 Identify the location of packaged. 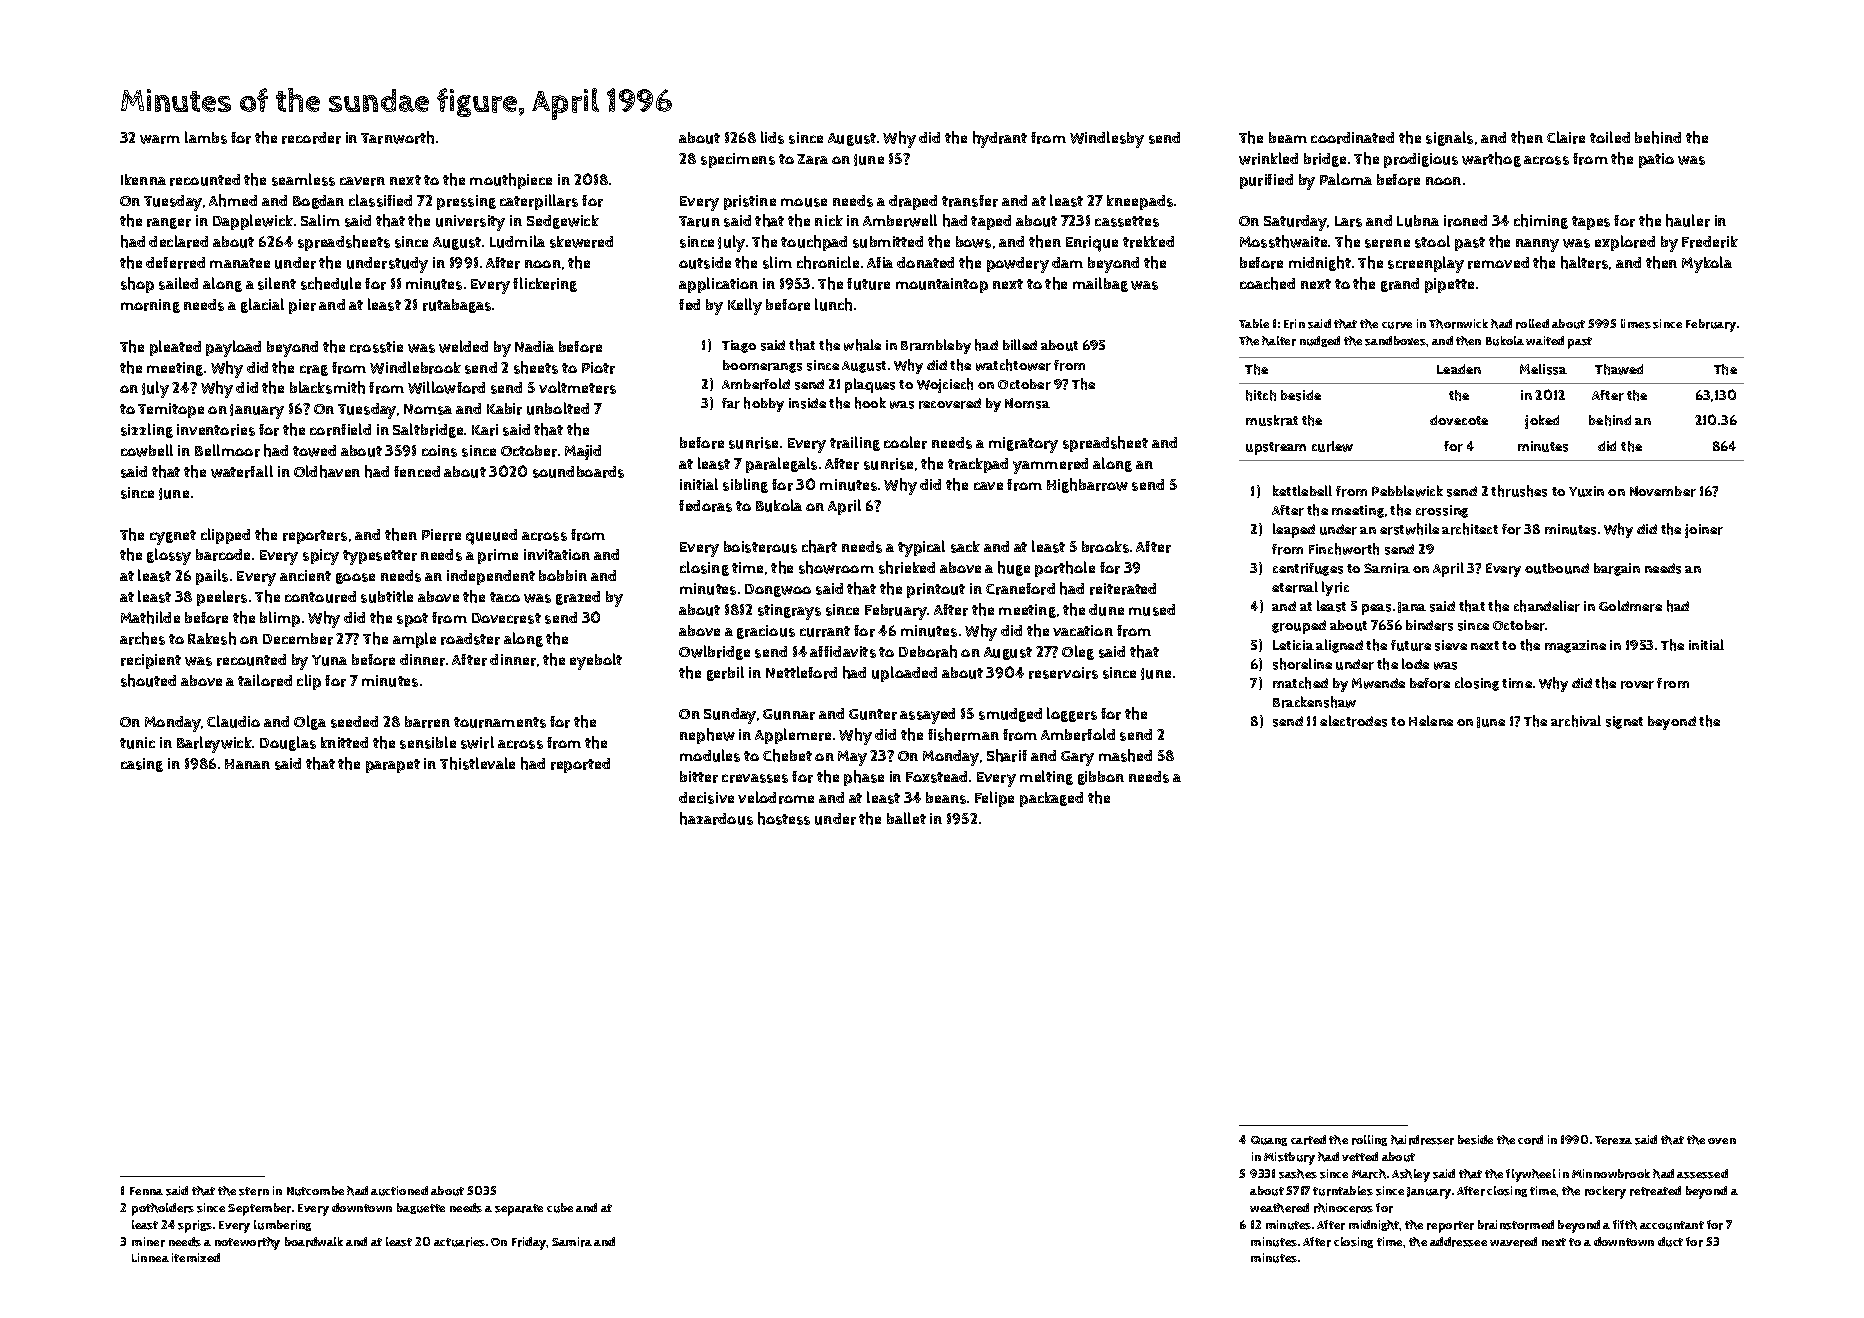
(1051, 799).
